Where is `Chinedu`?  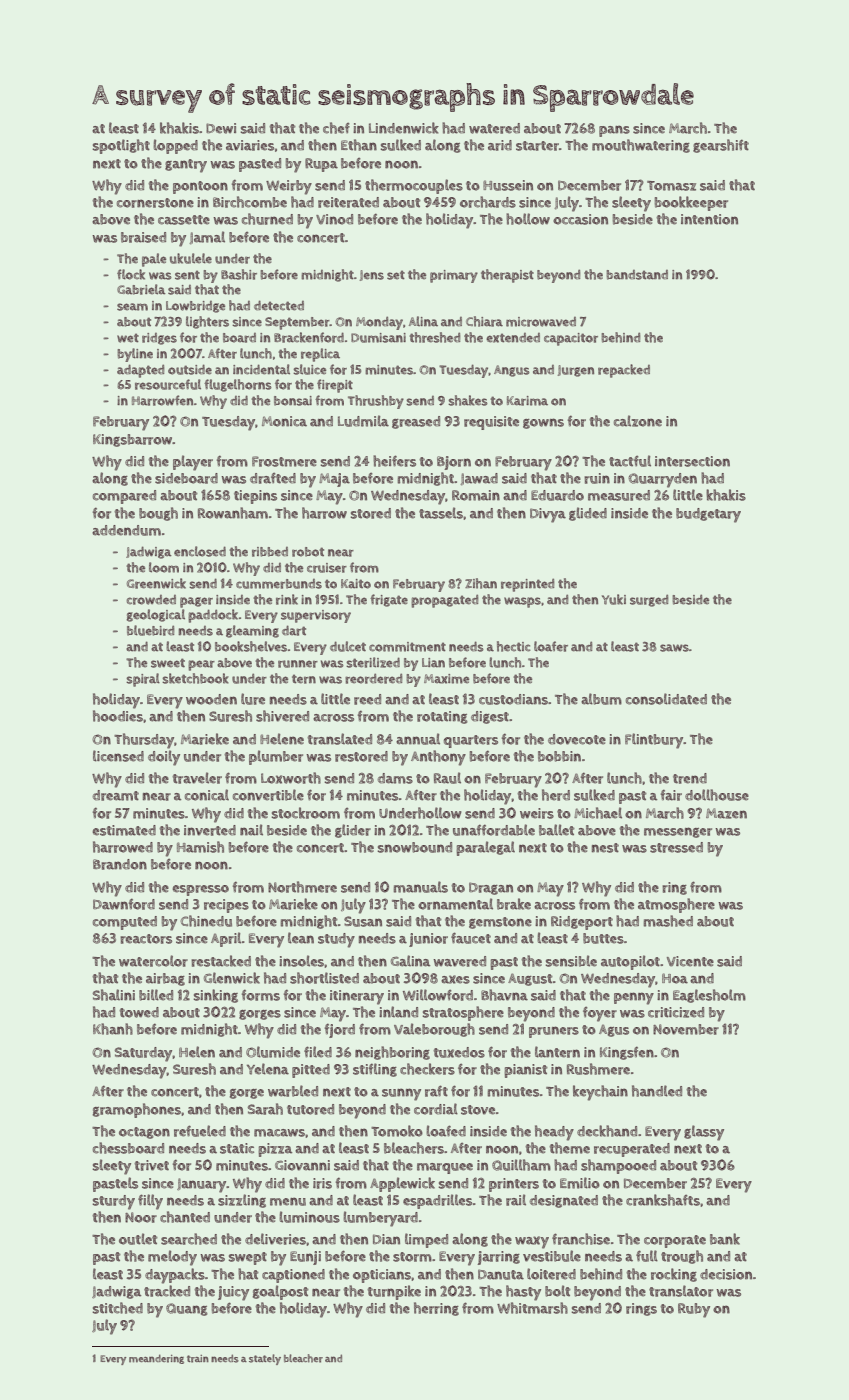 Chinedu is located at coordinates (206, 921).
